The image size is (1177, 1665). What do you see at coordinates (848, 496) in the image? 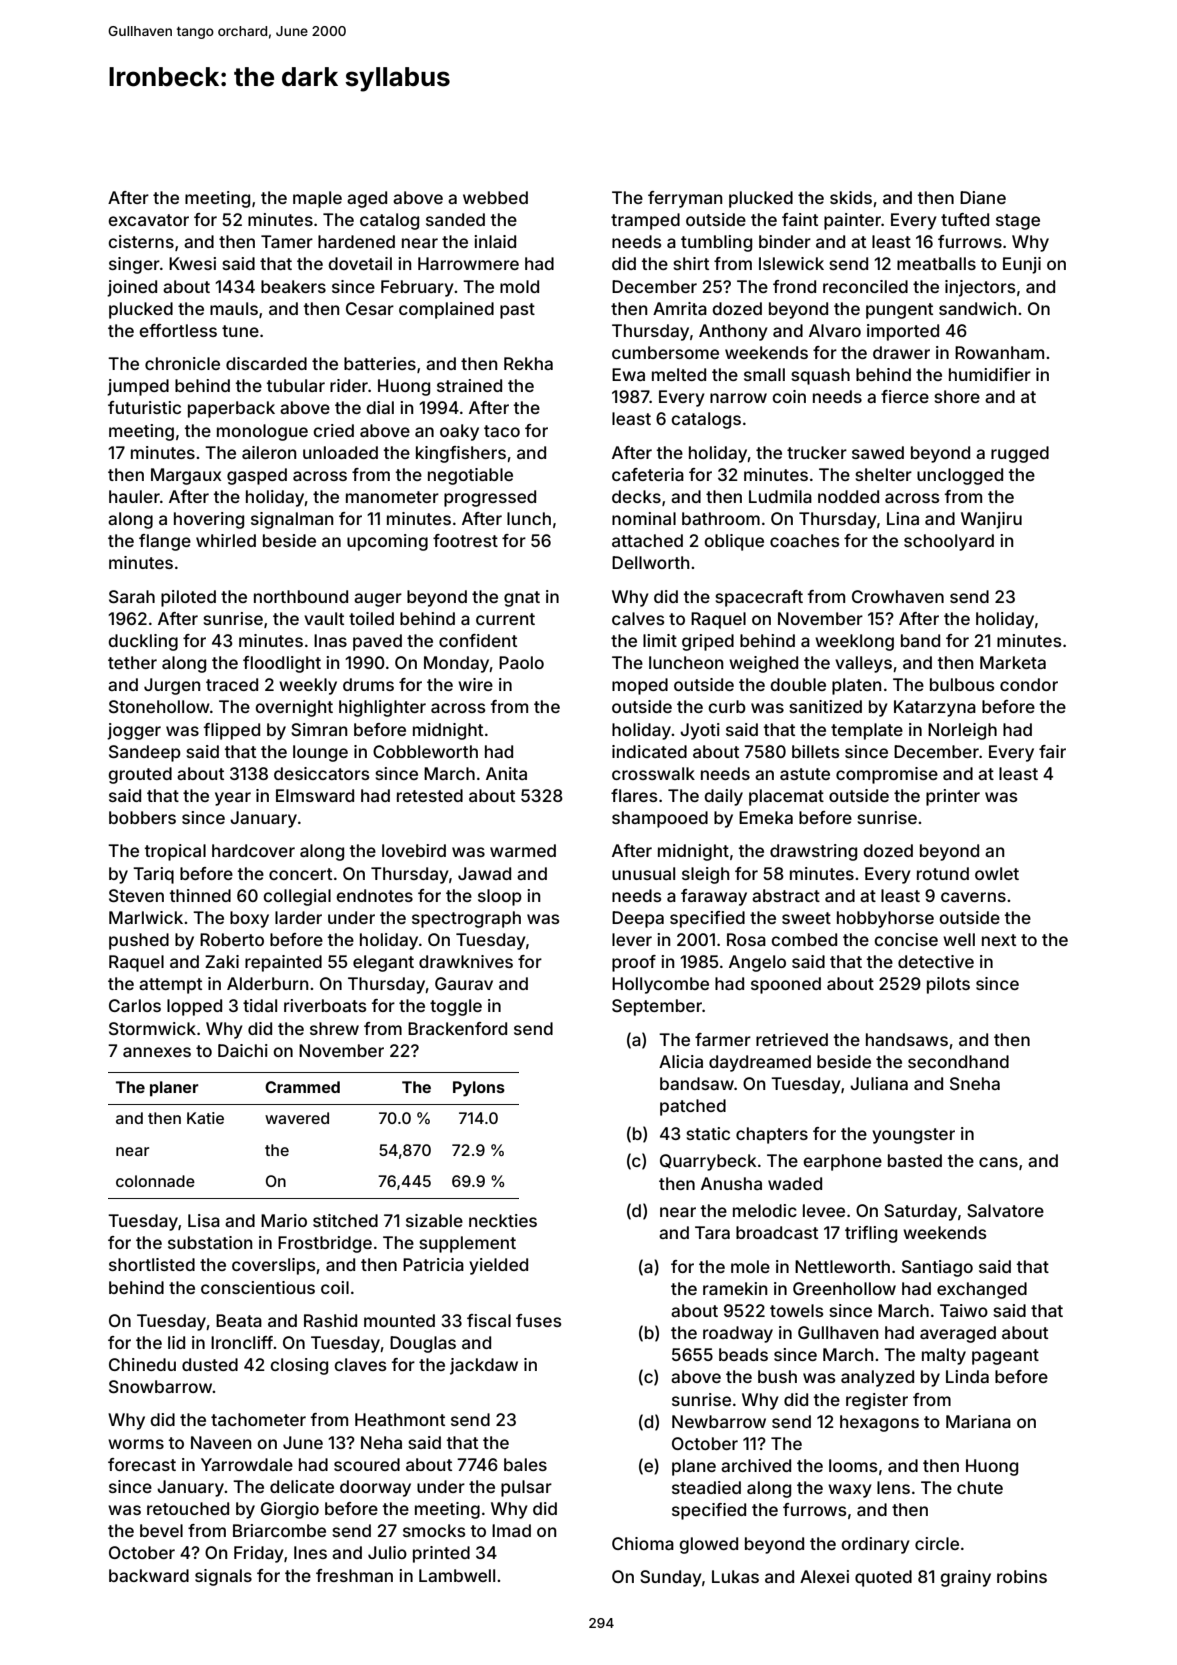
I see `nodded` at bounding box center [848, 496].
